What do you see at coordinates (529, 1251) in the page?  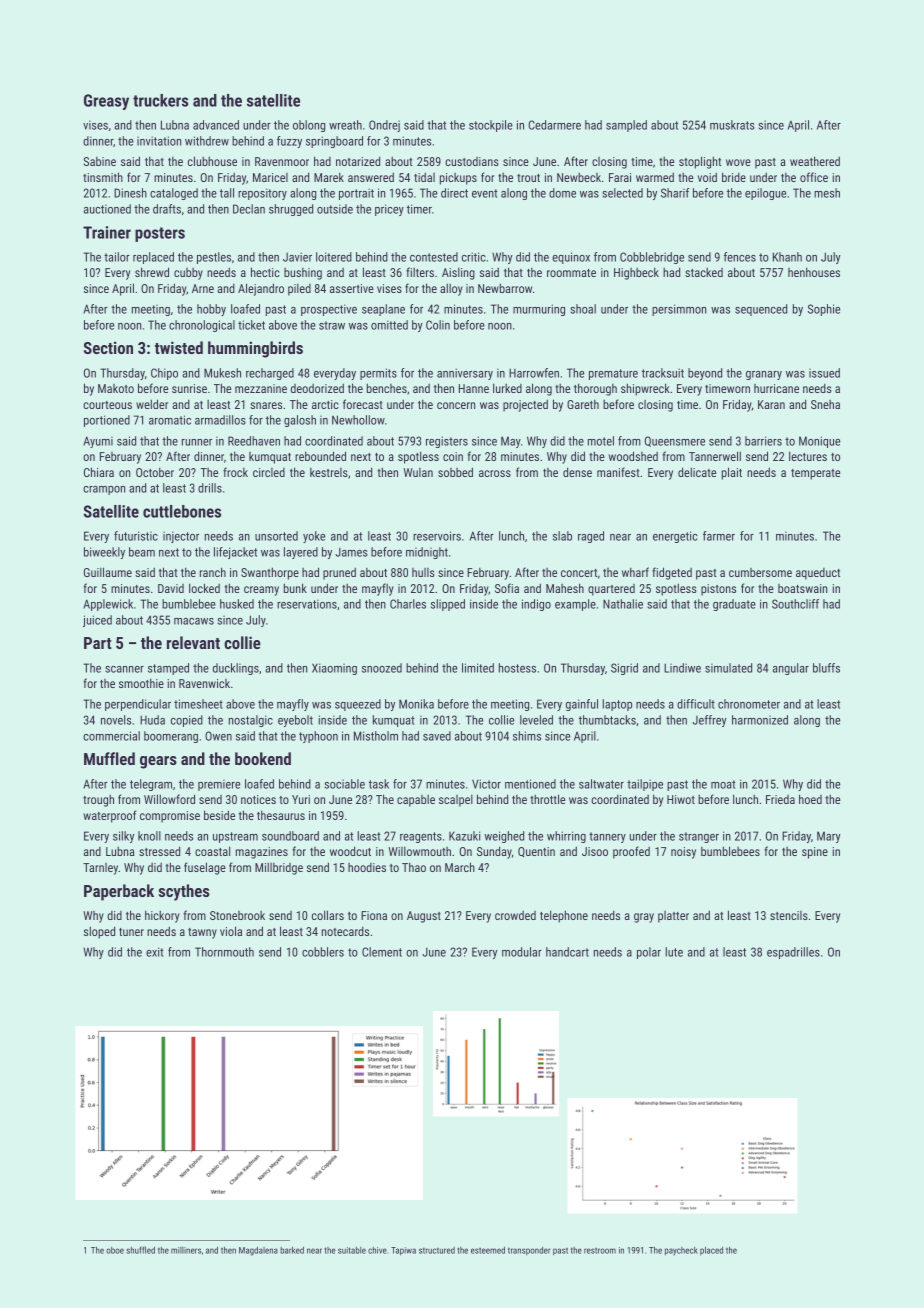 I see `transponder` at bounding box center [529, 1251].
